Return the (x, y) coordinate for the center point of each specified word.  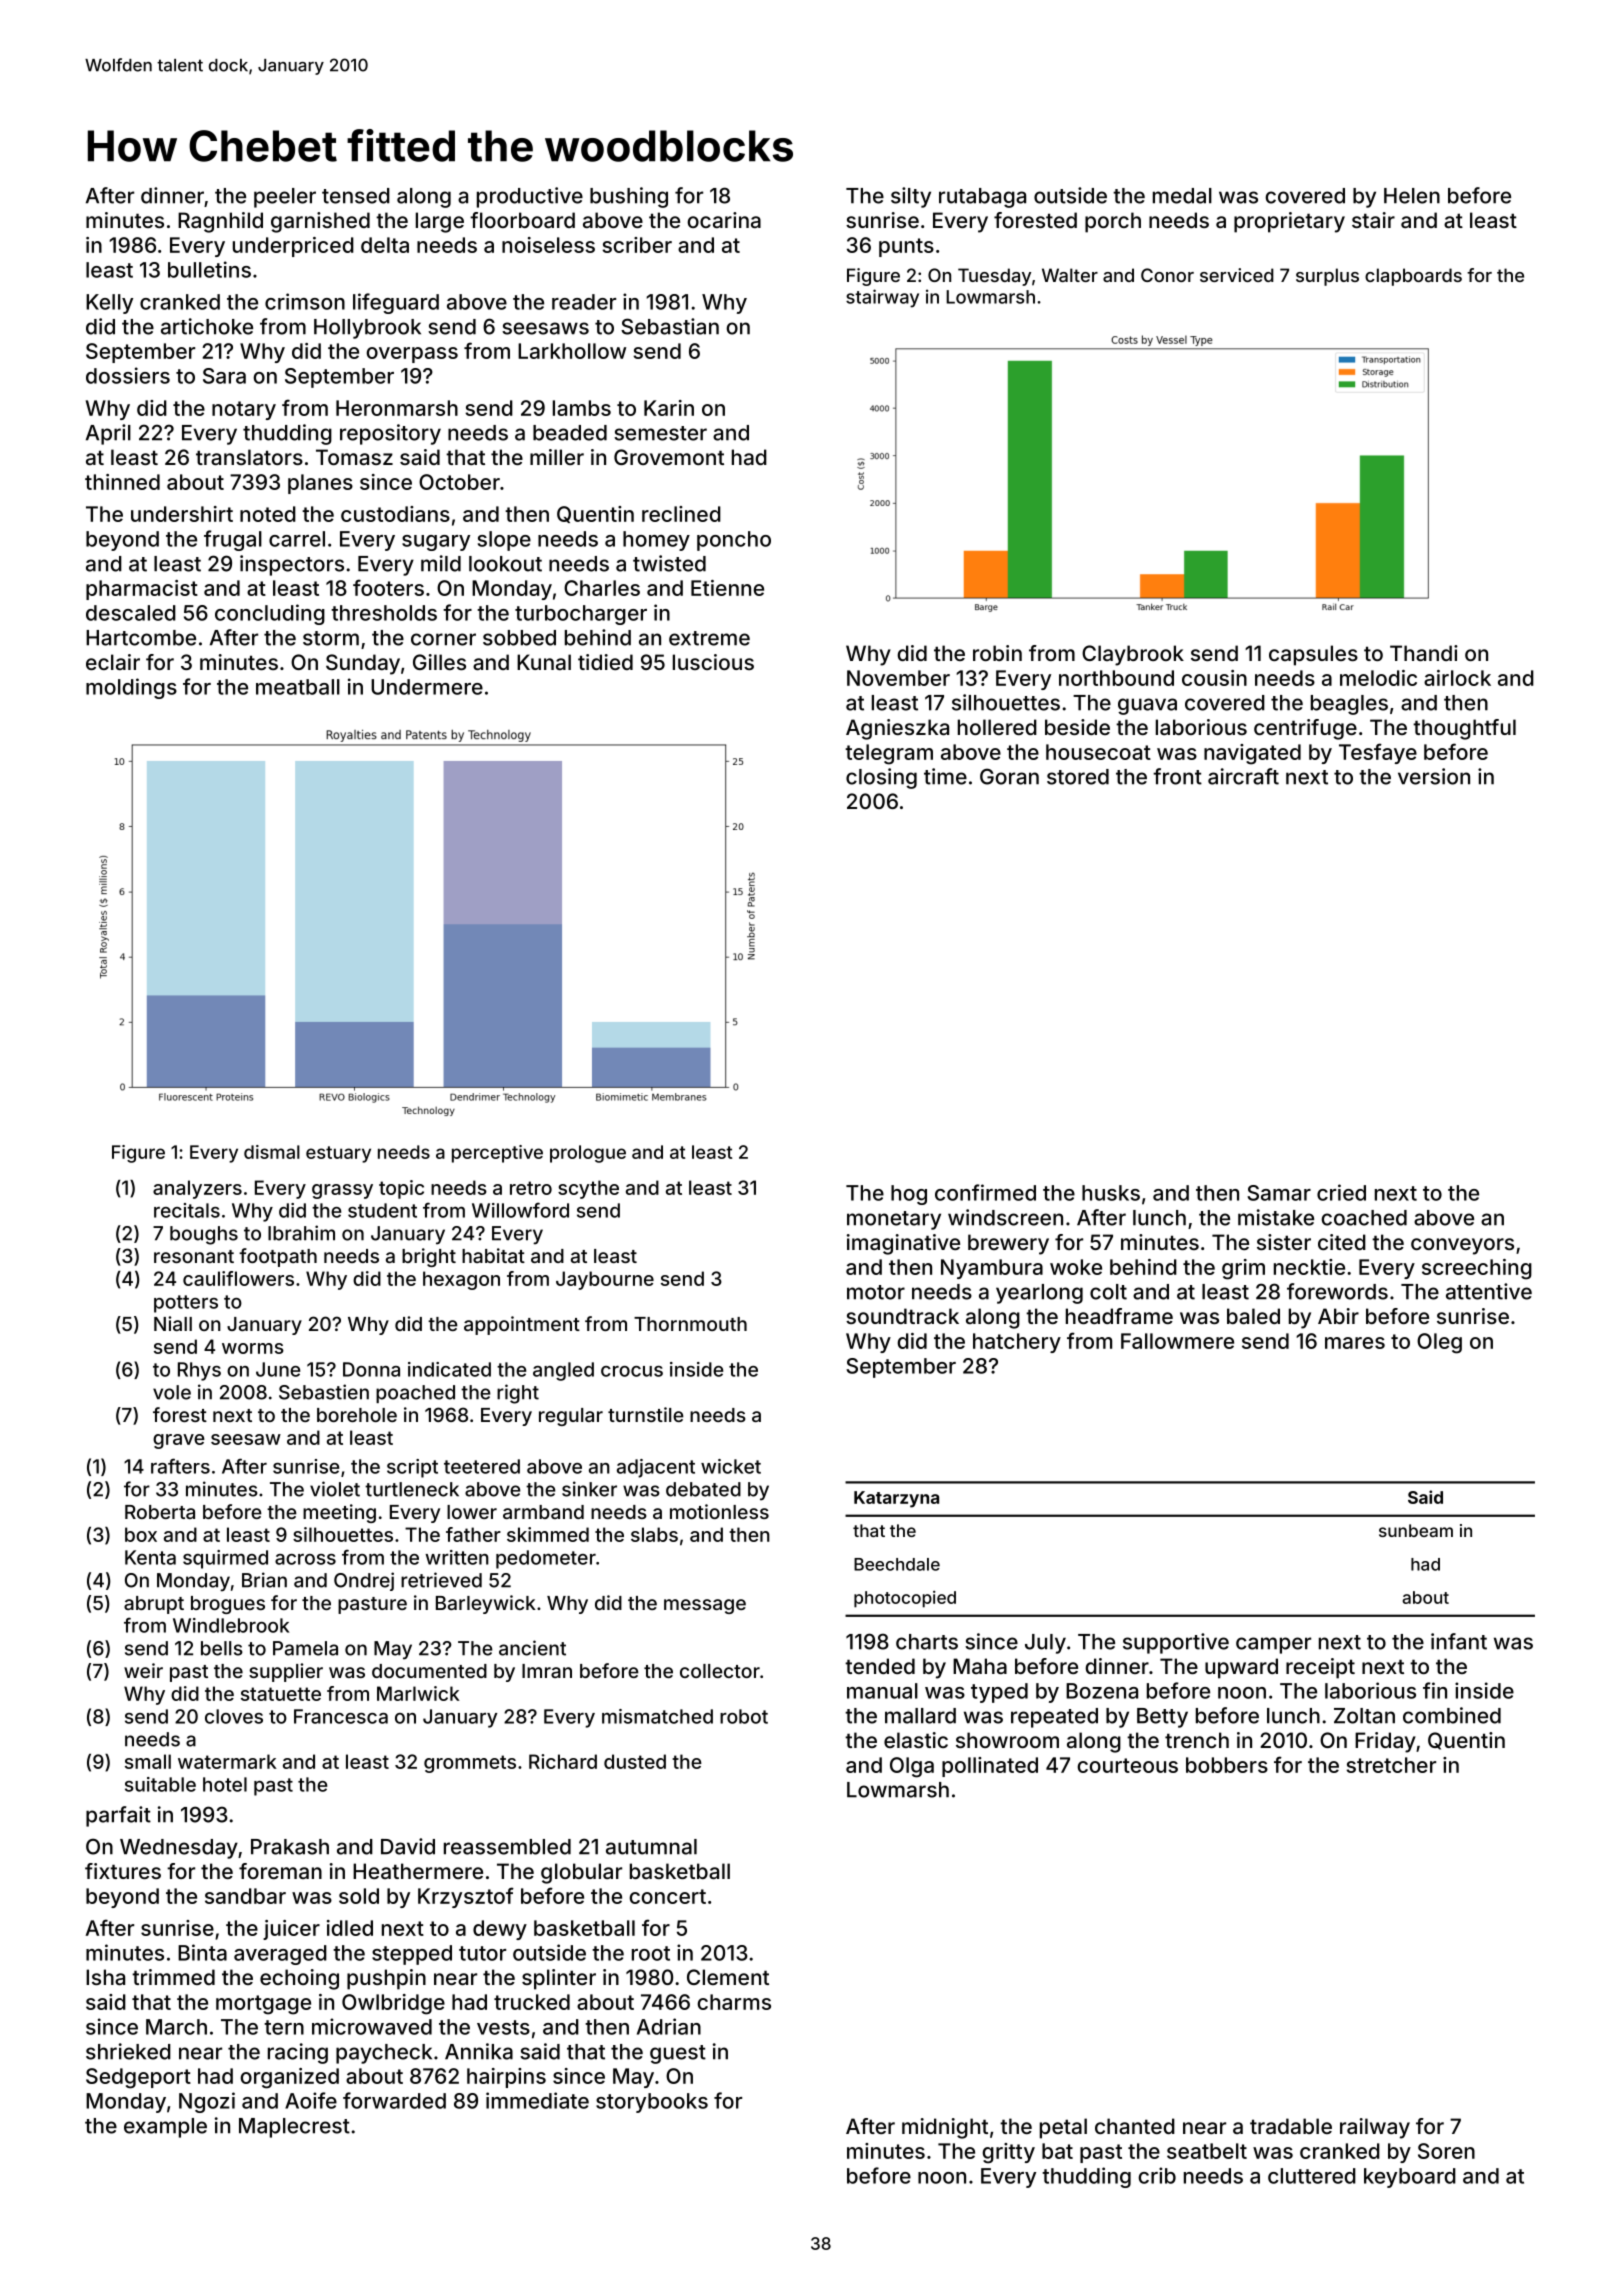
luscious (713, 662)
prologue (588, 1154)
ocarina (724, 220)
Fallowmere (1177, 1341)
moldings (131, 688)
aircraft (1243, 776)
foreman (280, 1871)
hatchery (1017, 1343)
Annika (479, 2051)
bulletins (209, 269)
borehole (357, 1415)
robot (744, 1716)
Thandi (1424, 653)
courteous (1128, 1765)
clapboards (1413, 277)
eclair (113, 662)
